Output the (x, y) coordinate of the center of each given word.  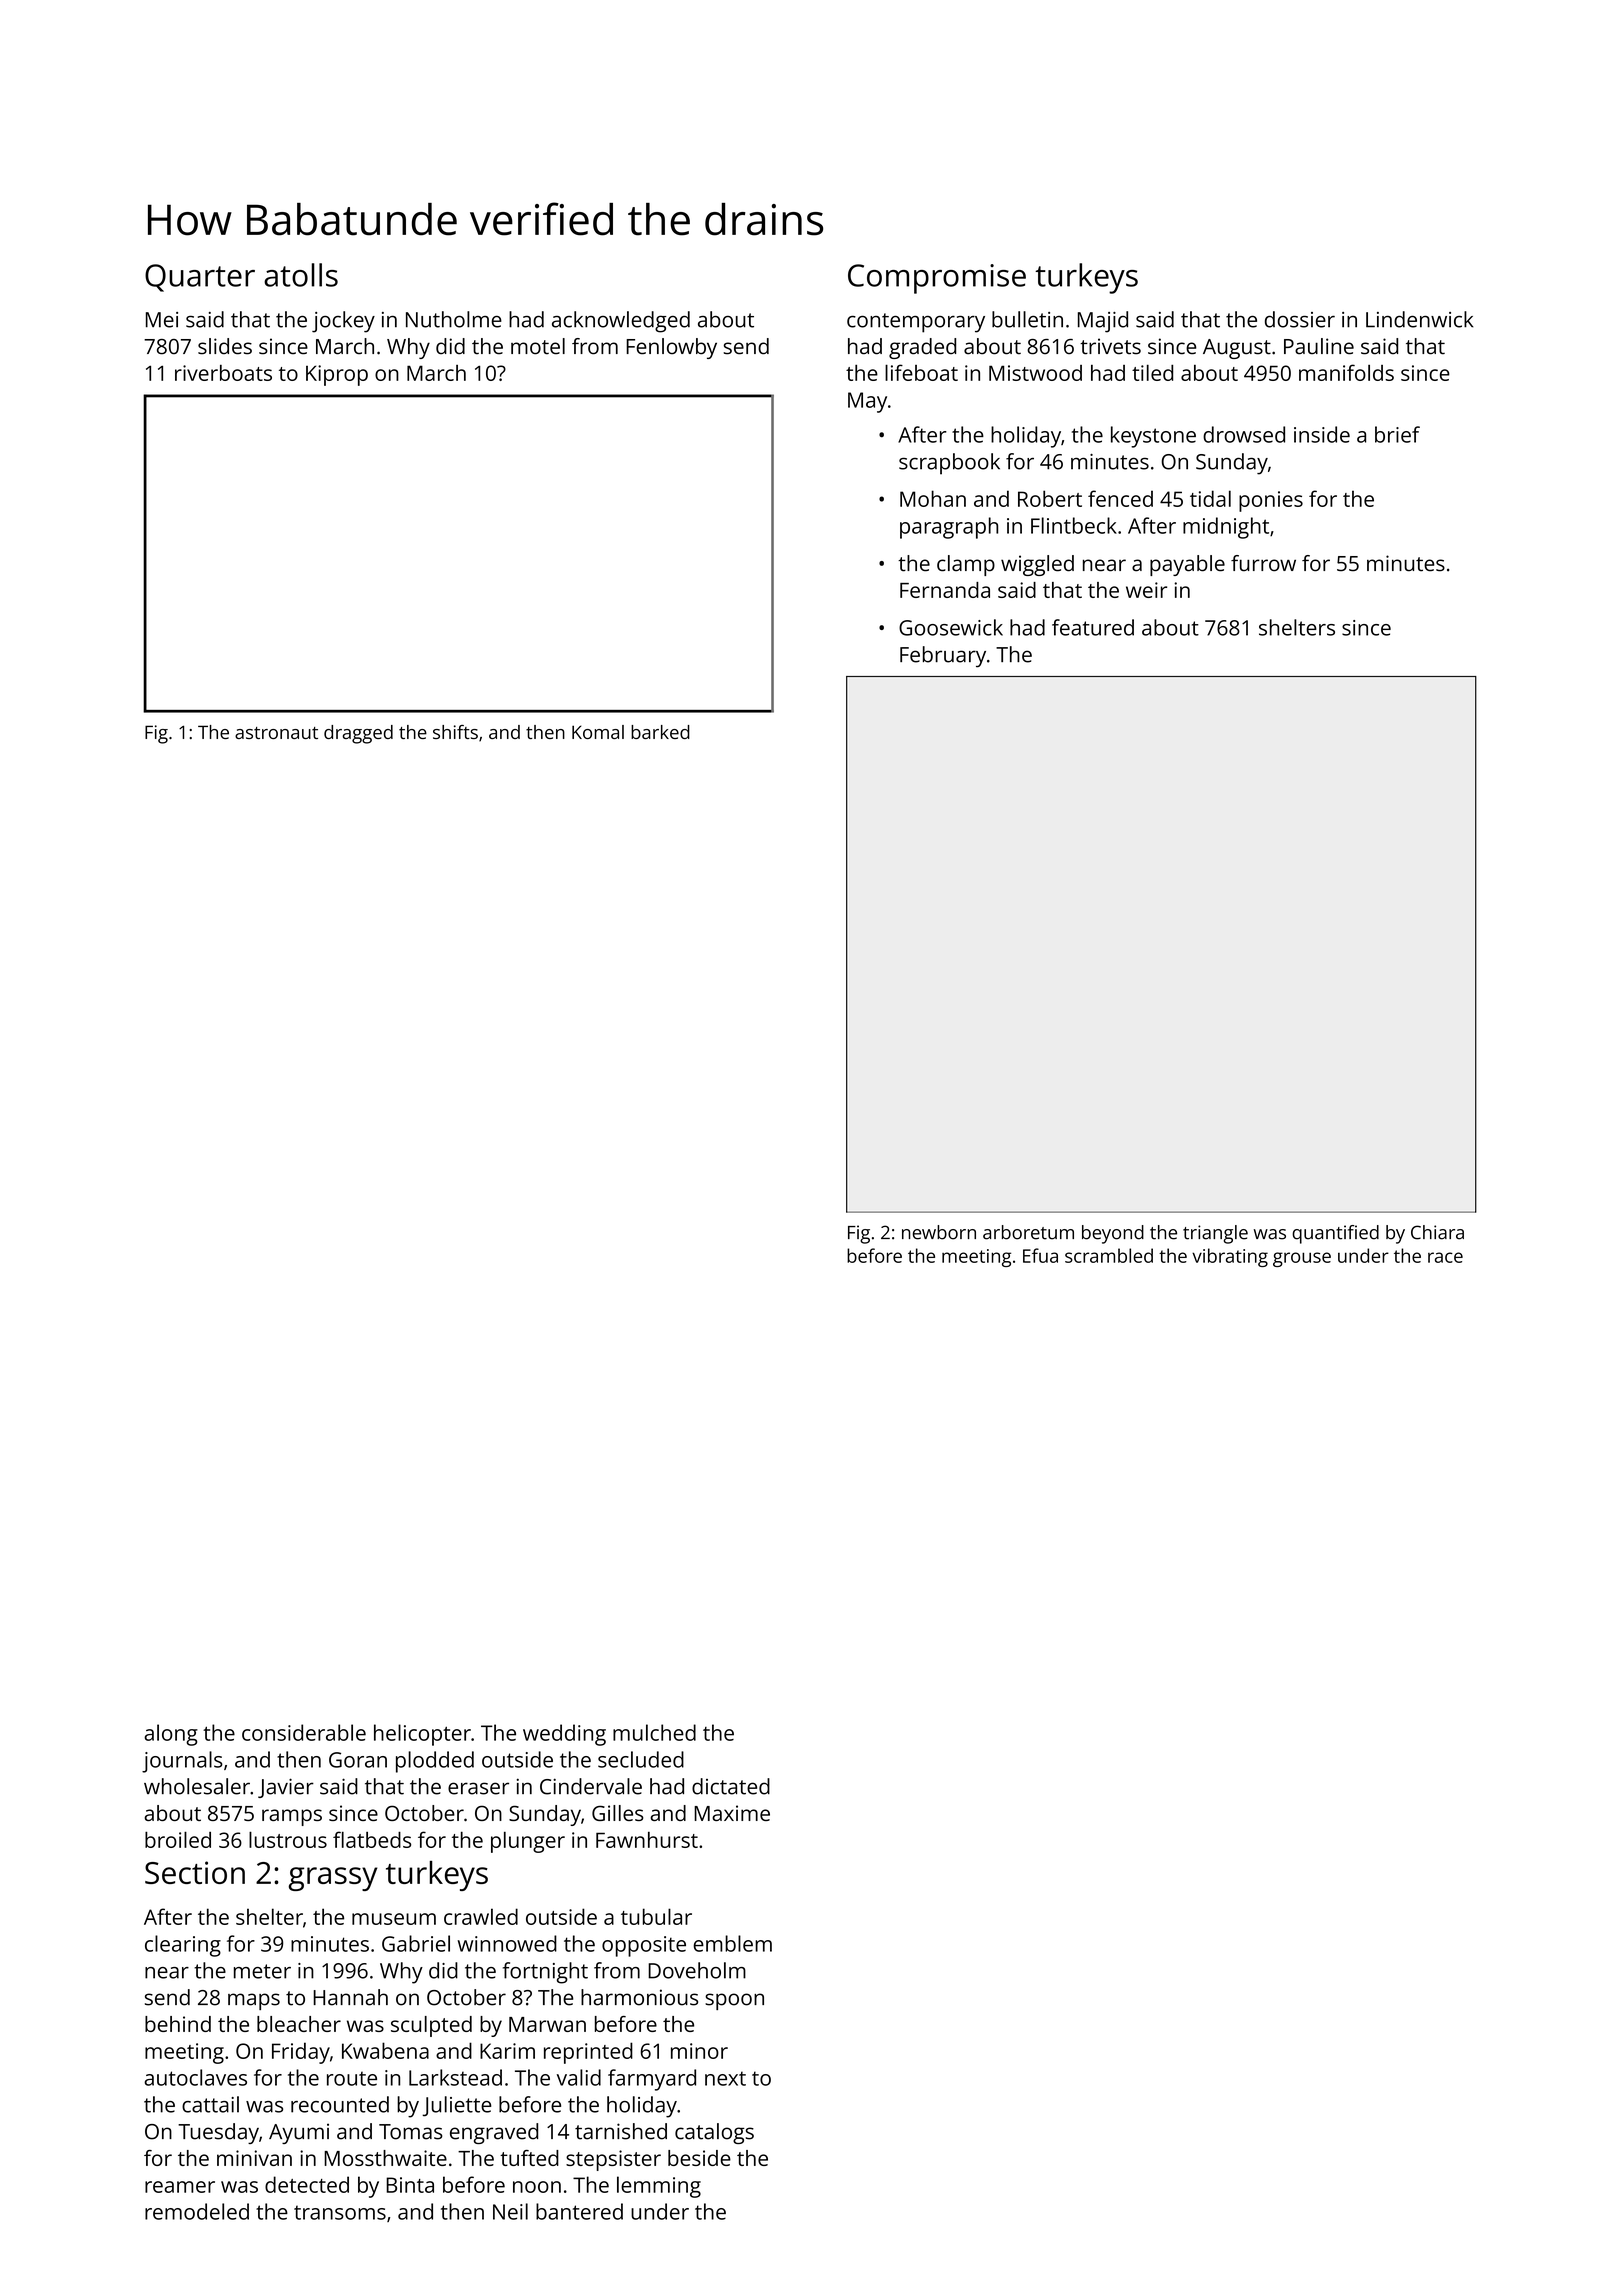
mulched (654, 1732)
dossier (1300, 319)
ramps (292, 1817)
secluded (641, 1759)
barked (660, 732)
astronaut (276, 733)
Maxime (732, 1813)
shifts (455, 732)
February (943, 657)
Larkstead (455, 2077)
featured (1093, 627)
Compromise (937, 279)
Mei (162, 320)
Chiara (1437, 1232)
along (171, 1735)
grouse (1302, 1259)
